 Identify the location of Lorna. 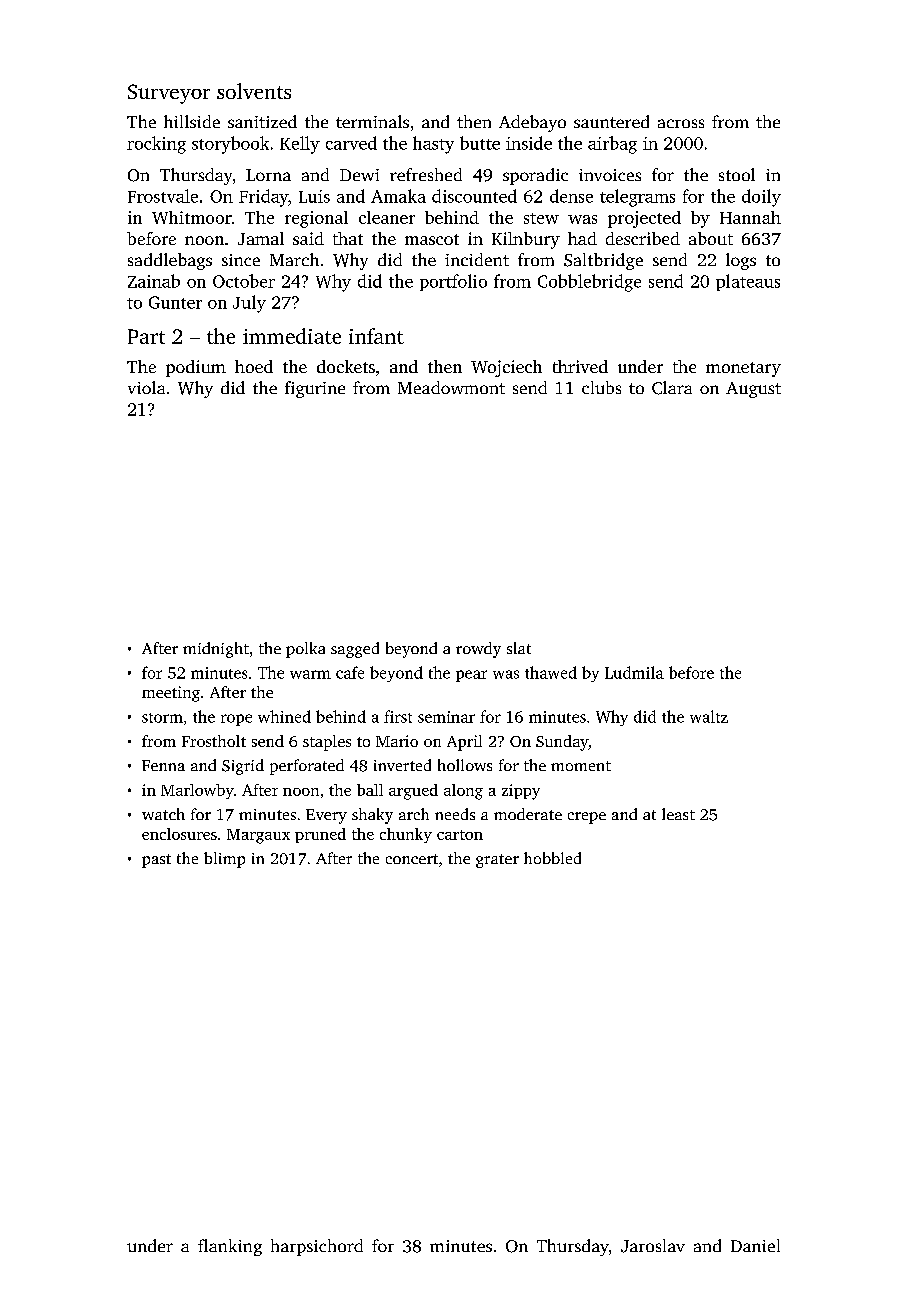
(268, 175).
